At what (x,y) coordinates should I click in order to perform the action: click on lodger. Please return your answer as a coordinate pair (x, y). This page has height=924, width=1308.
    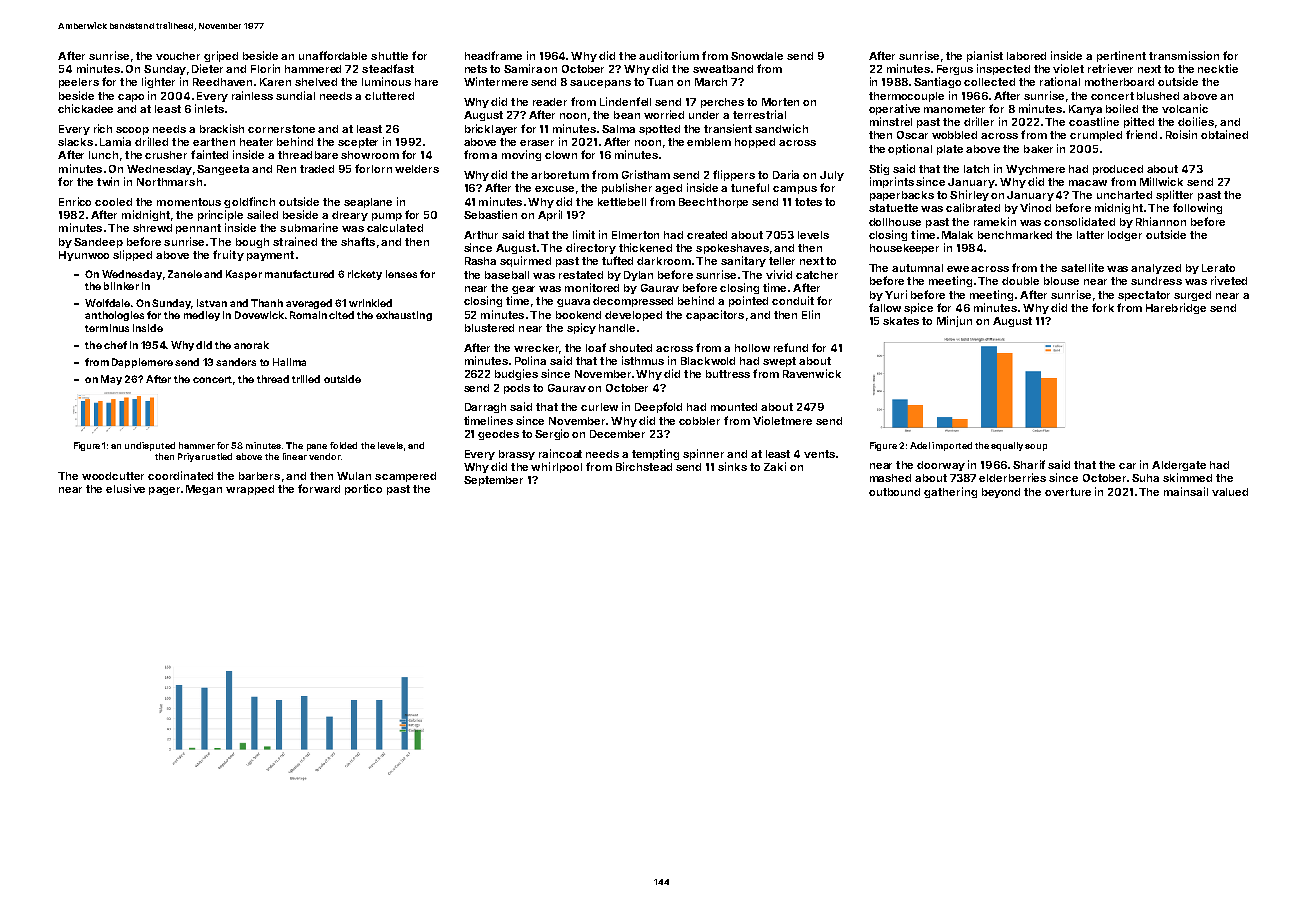
    Looking at the image, I should click on (1125, 236).
